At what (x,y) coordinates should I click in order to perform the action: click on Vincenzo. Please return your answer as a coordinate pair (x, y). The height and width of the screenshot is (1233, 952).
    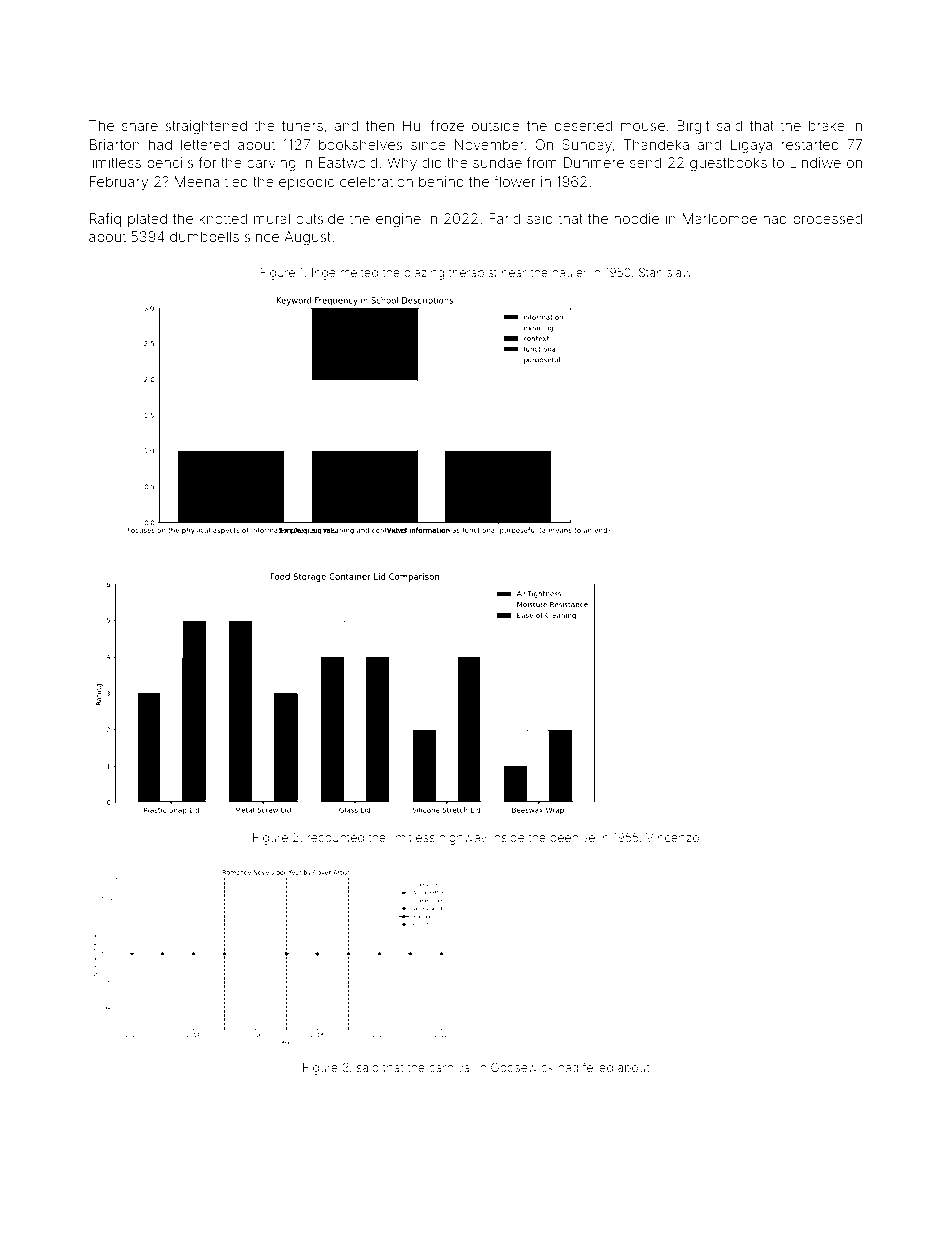
    Looking at the image, I should click on (672, 837).
